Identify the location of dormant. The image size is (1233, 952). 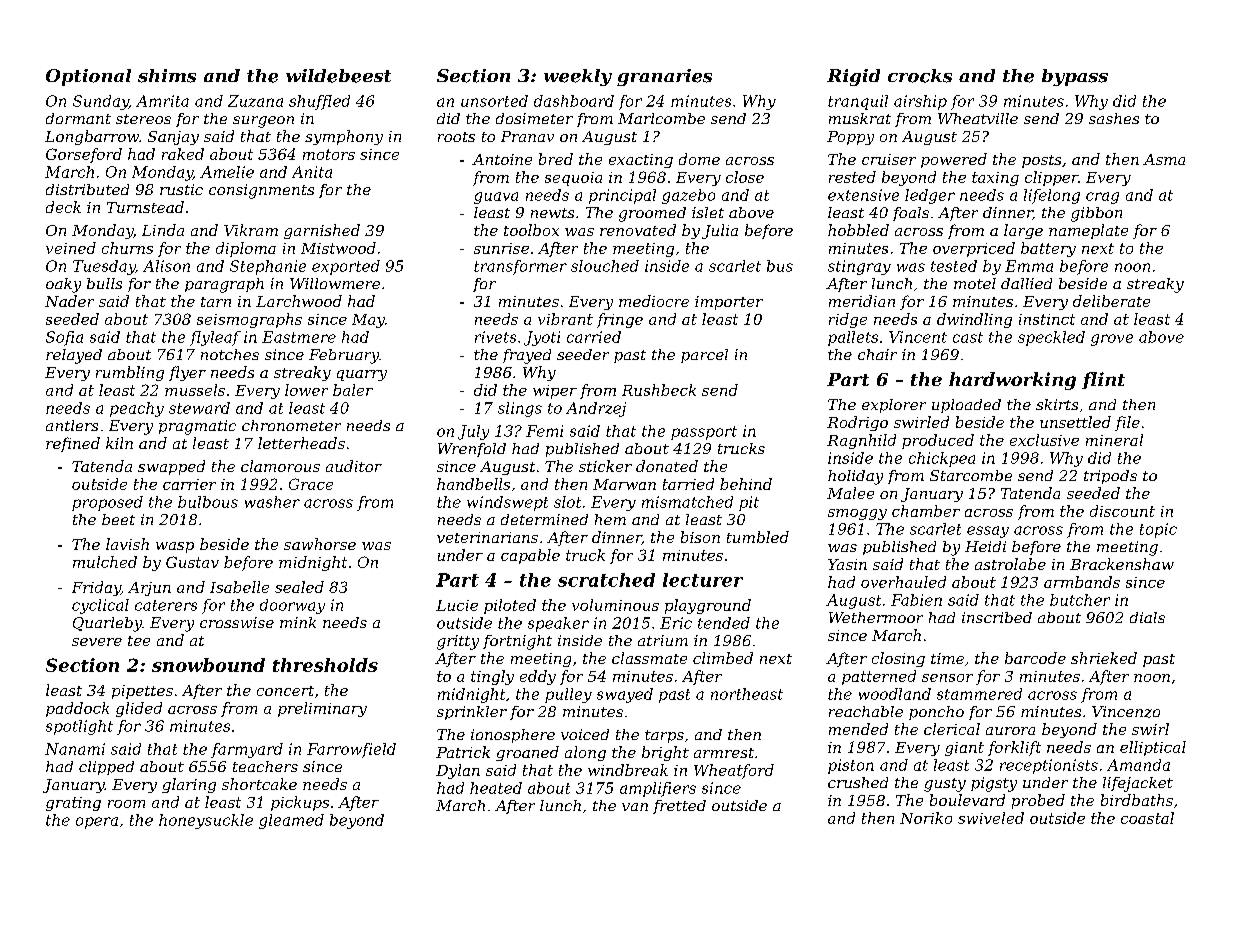
(78, 118).
